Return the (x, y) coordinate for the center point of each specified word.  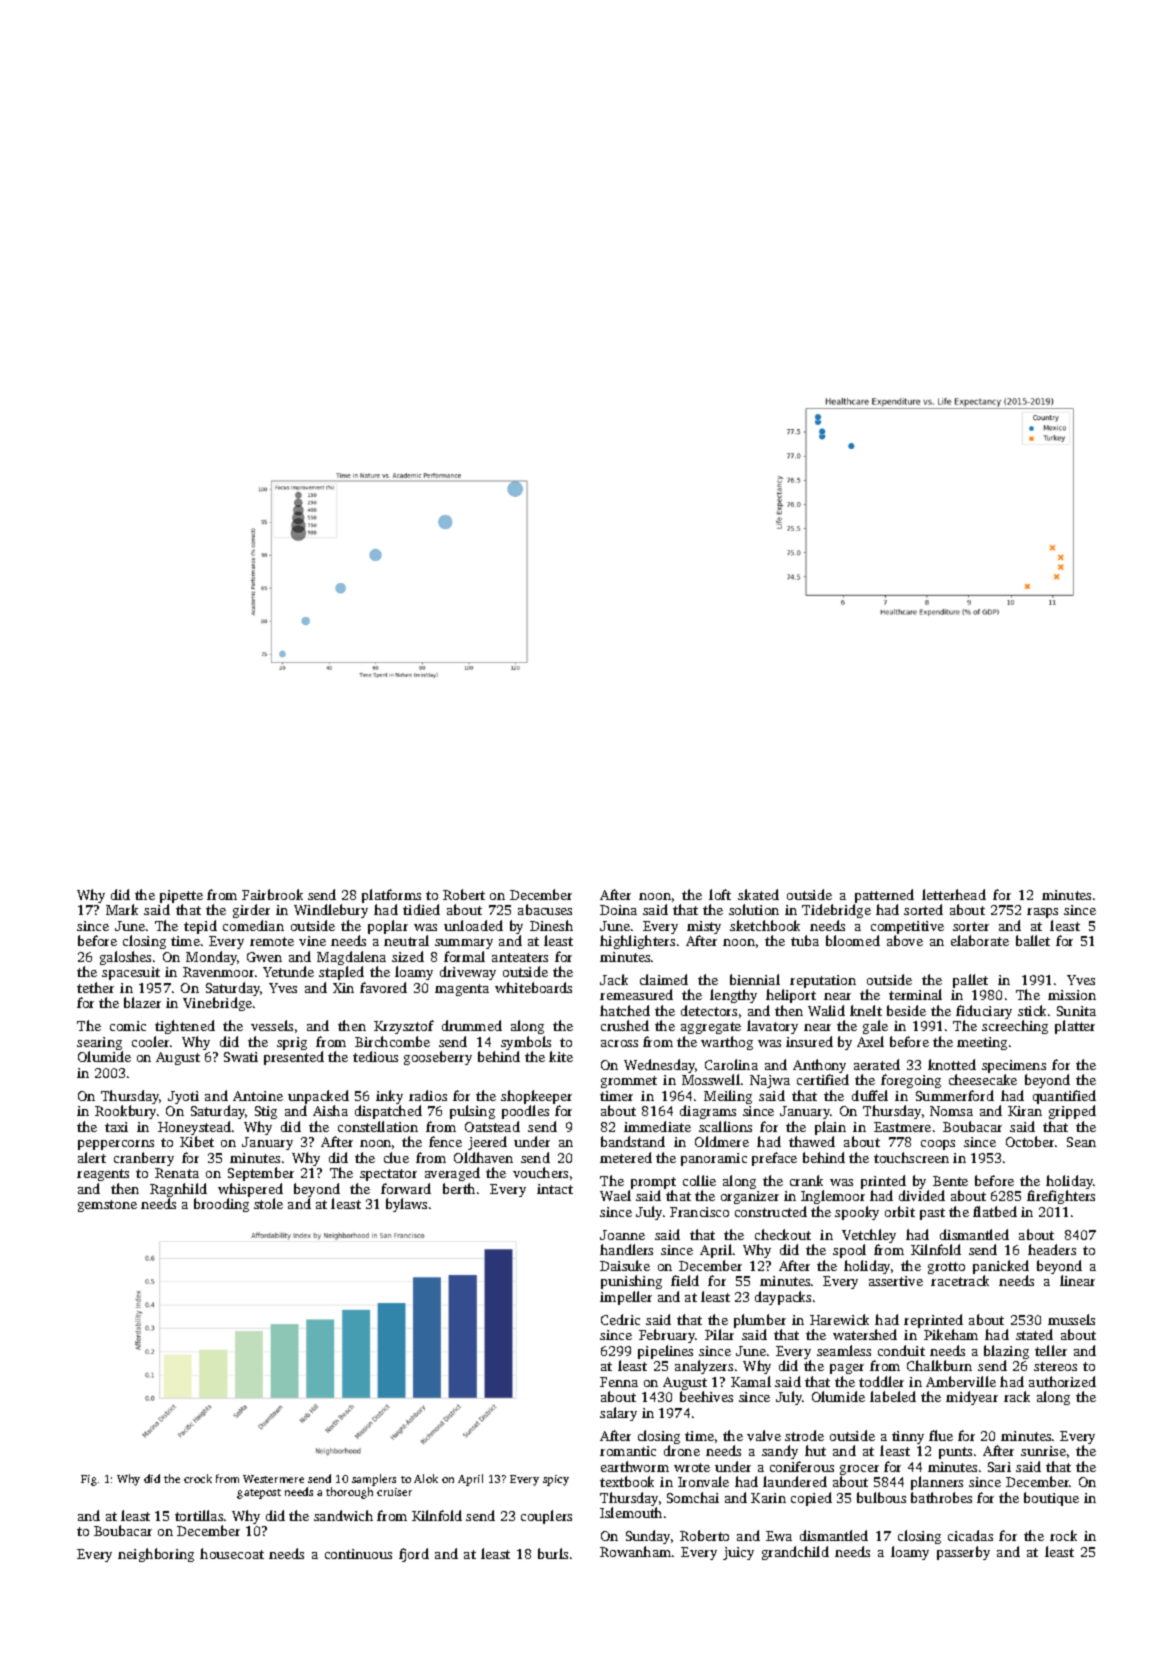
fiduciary (984, 1013)
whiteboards (533, 987)
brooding (221, 1205)
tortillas (199, 1515)
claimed (664, 979)
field (685, 1280)
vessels (272, 1025)
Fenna (619, 1382)
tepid (200, 927)
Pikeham (951, 1334)
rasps (1042, 913)
